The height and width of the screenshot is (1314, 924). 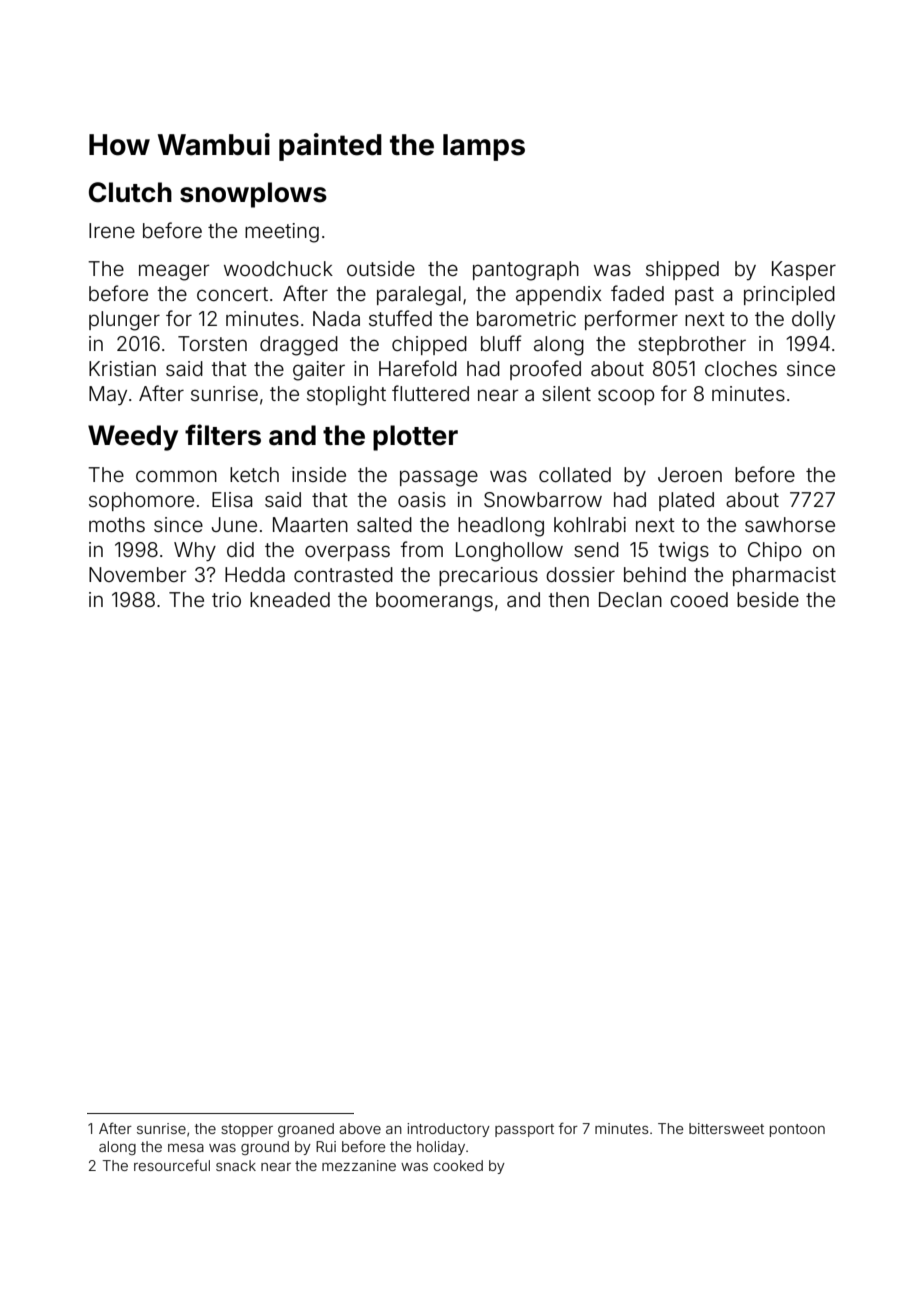 What do you see at coordinates (290, 599) in the screenshot?
I see `kneaded` at bounding box center [290, 599].
